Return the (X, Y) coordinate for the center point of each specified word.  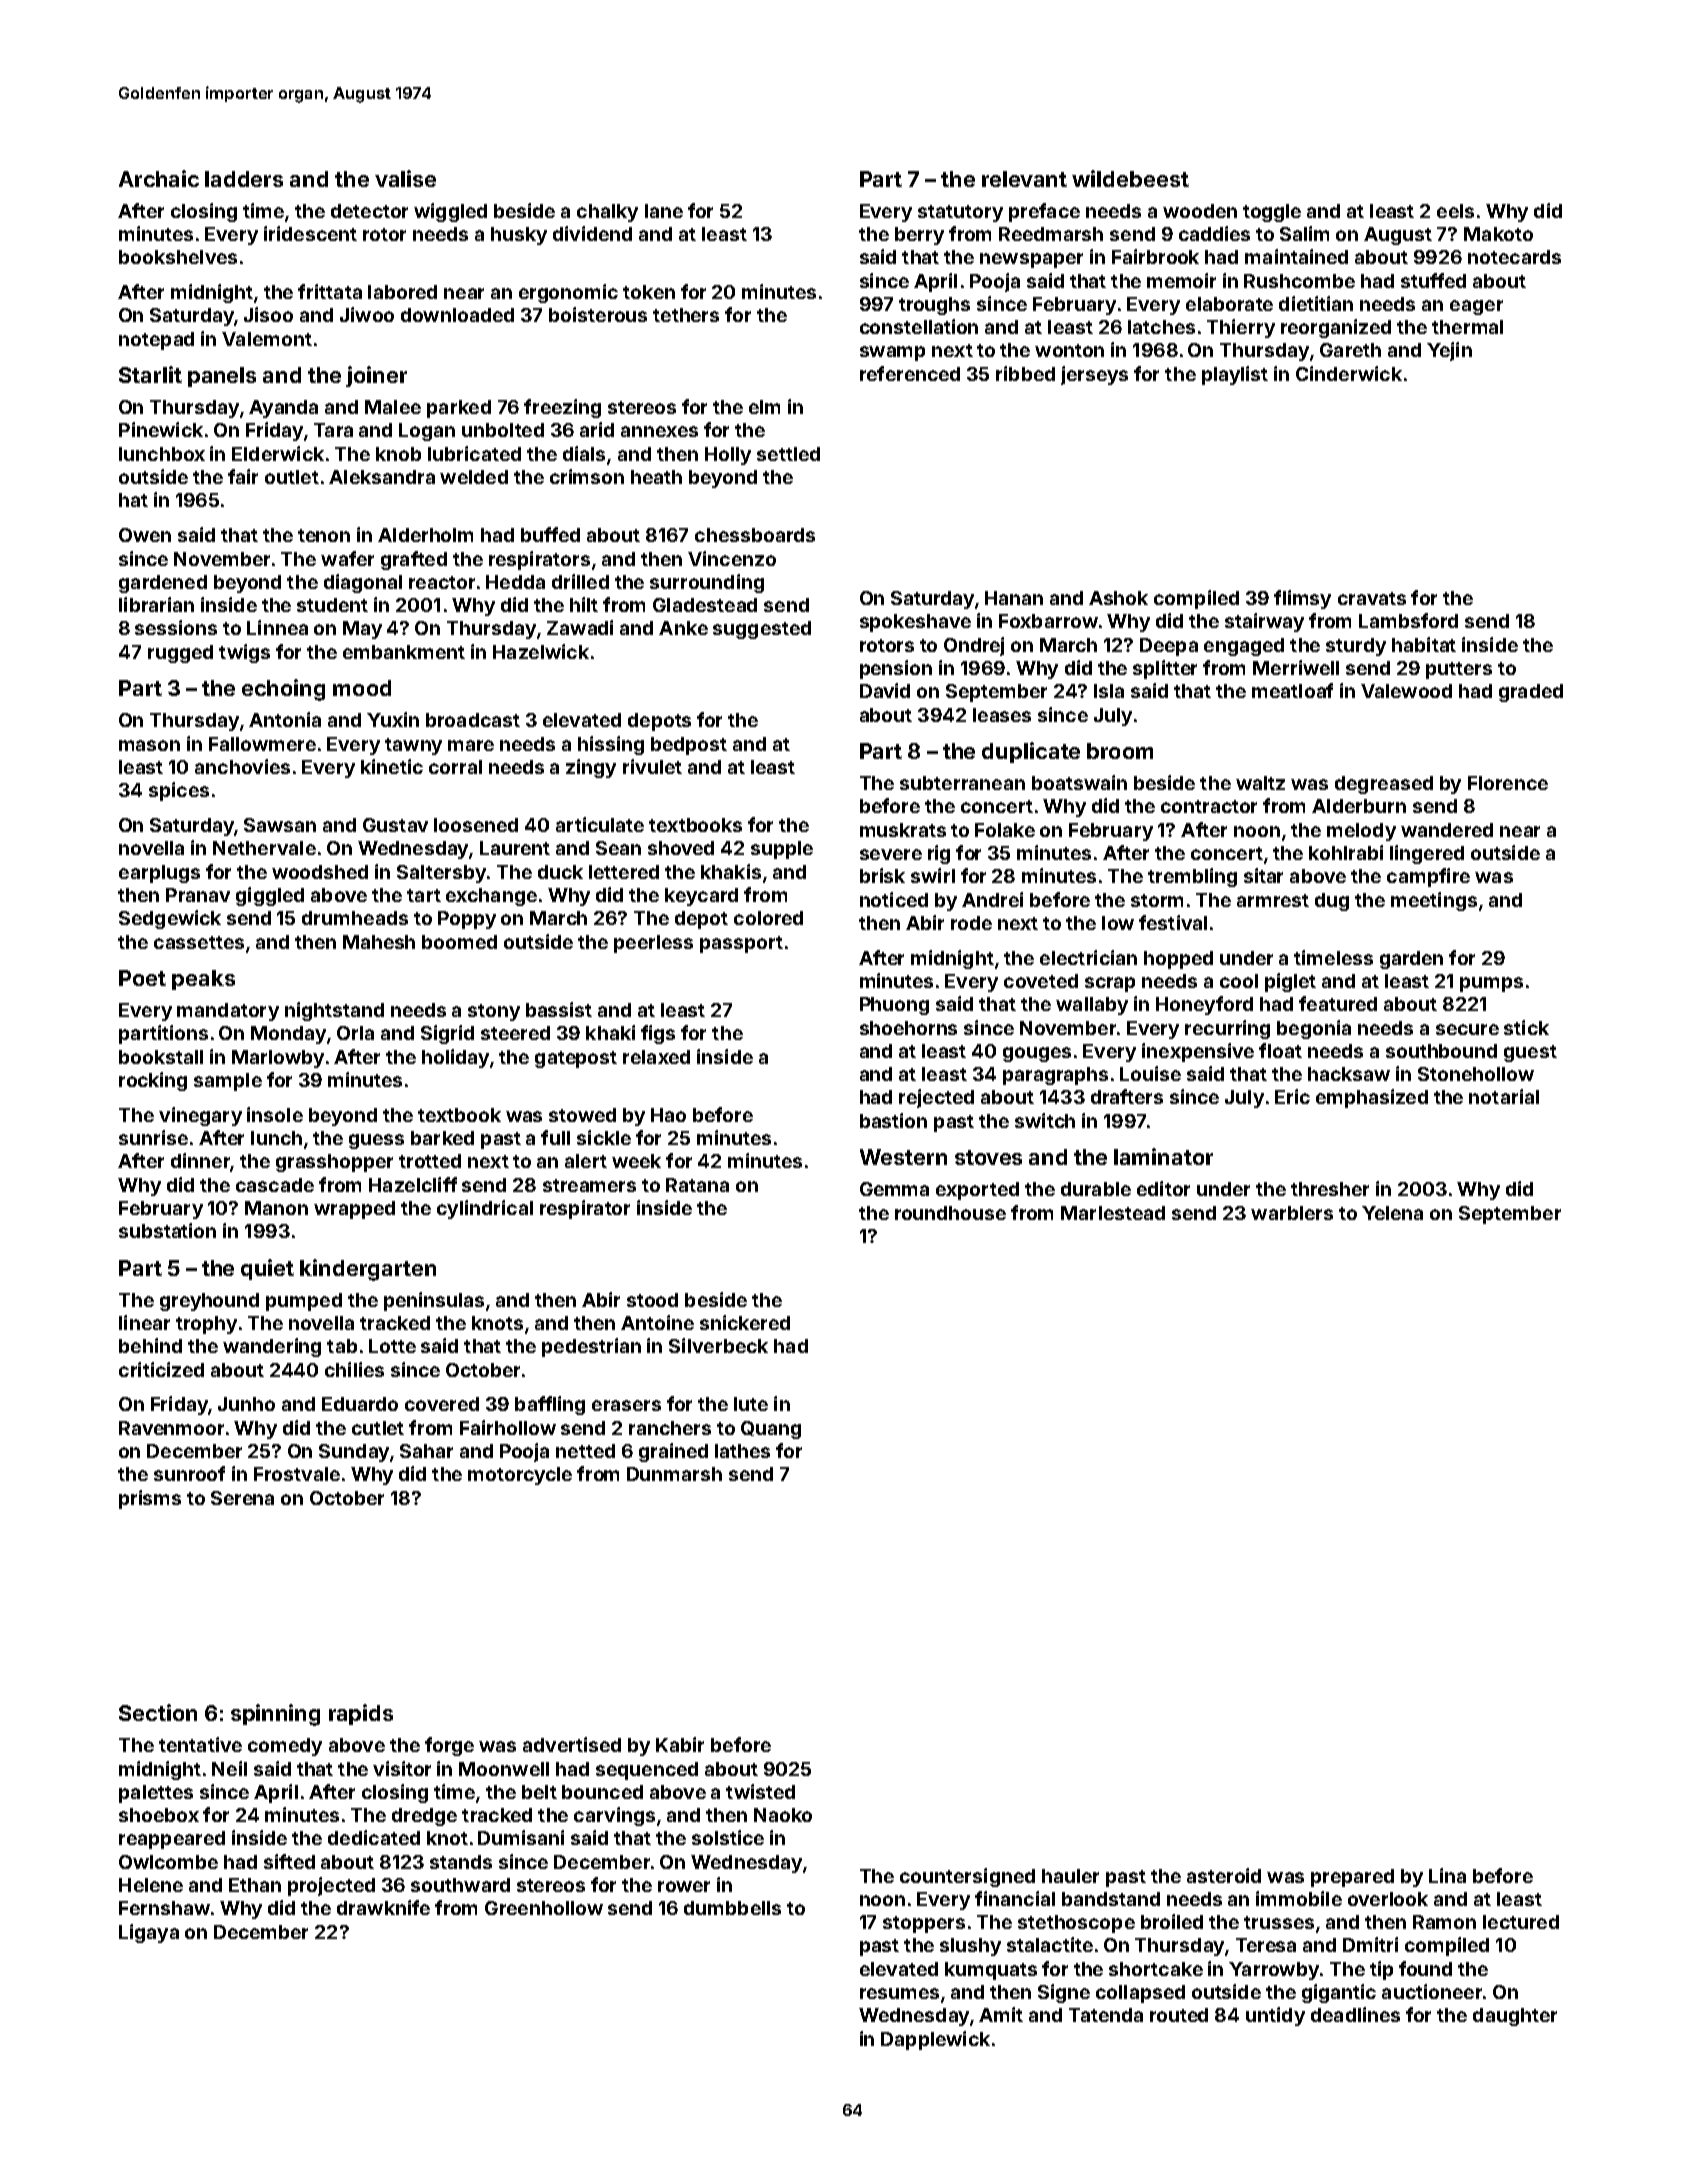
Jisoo (268, 314)
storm (1157, 900)
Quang (771, 1430)
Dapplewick (935, 2040)
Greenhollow (544, 1908)
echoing (283, 690)
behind (150, 1345)
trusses (1279, 1922)
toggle (1272, 213)
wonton (1069, 350)
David (885, 690)
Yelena (1392, 1213)
